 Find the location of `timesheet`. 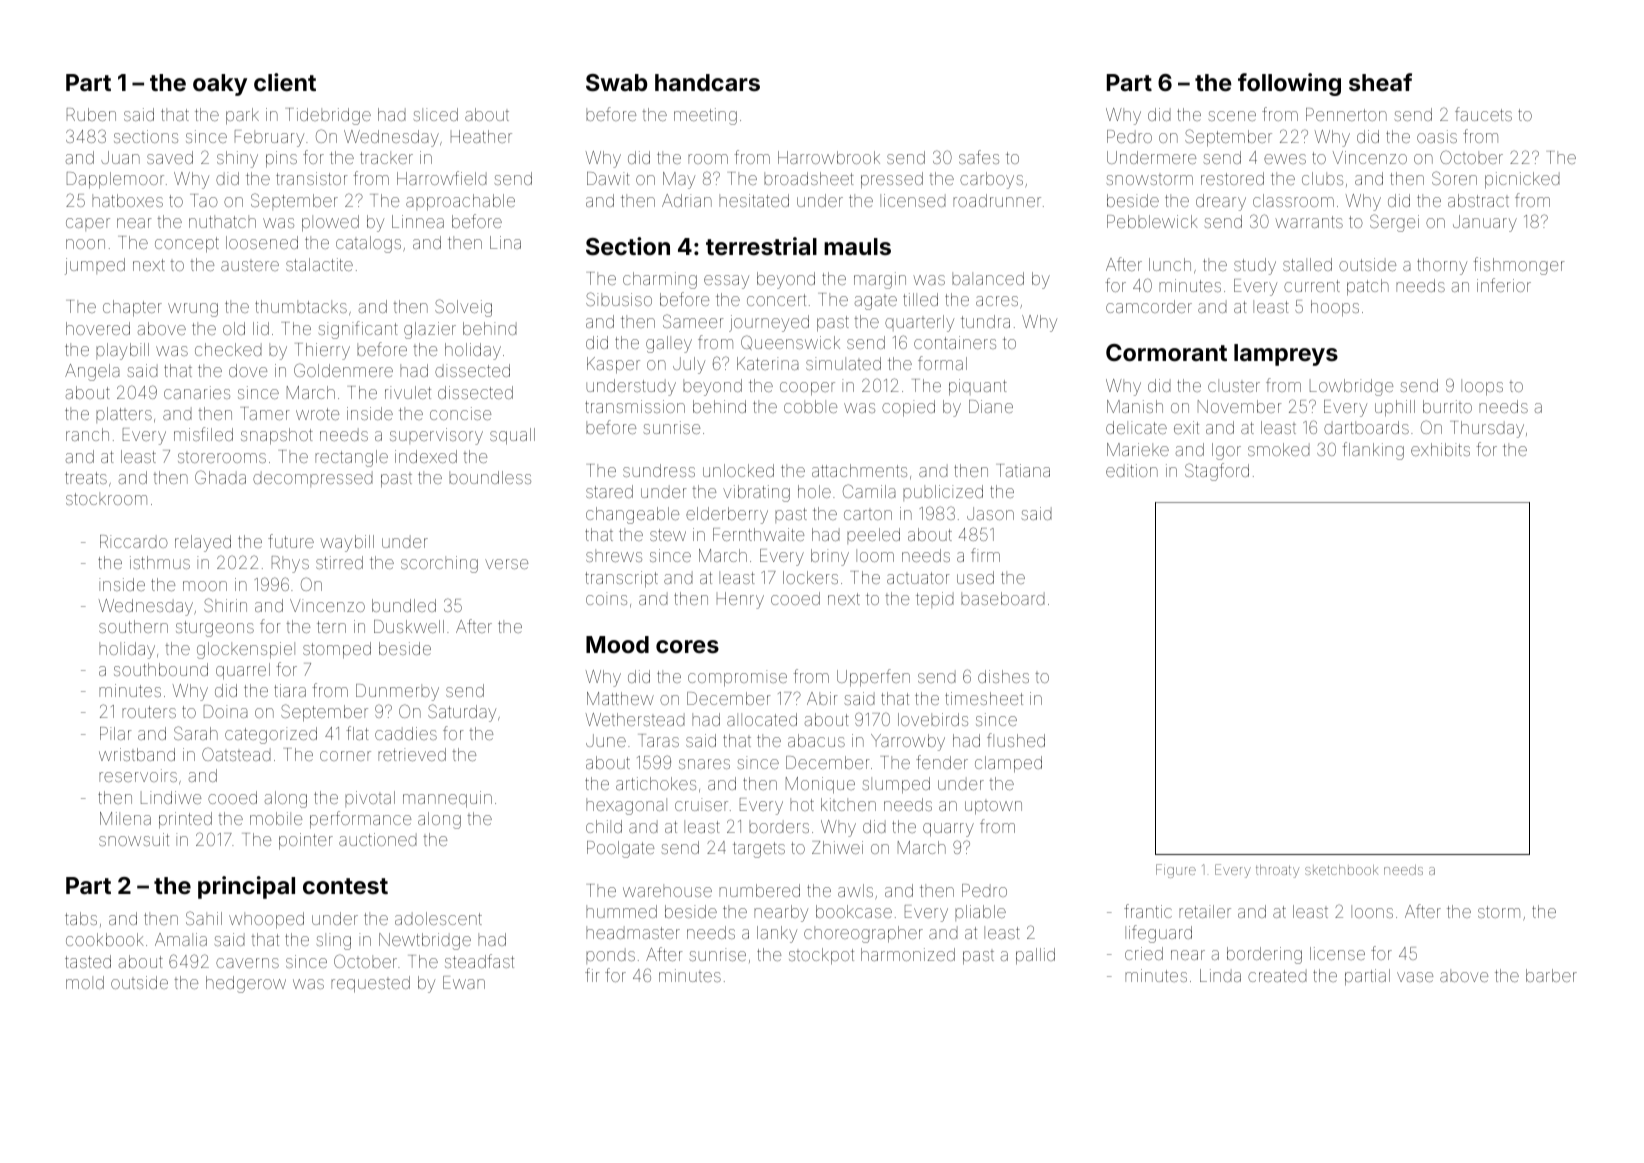

timesheet is located at coordinates (984, 698).
